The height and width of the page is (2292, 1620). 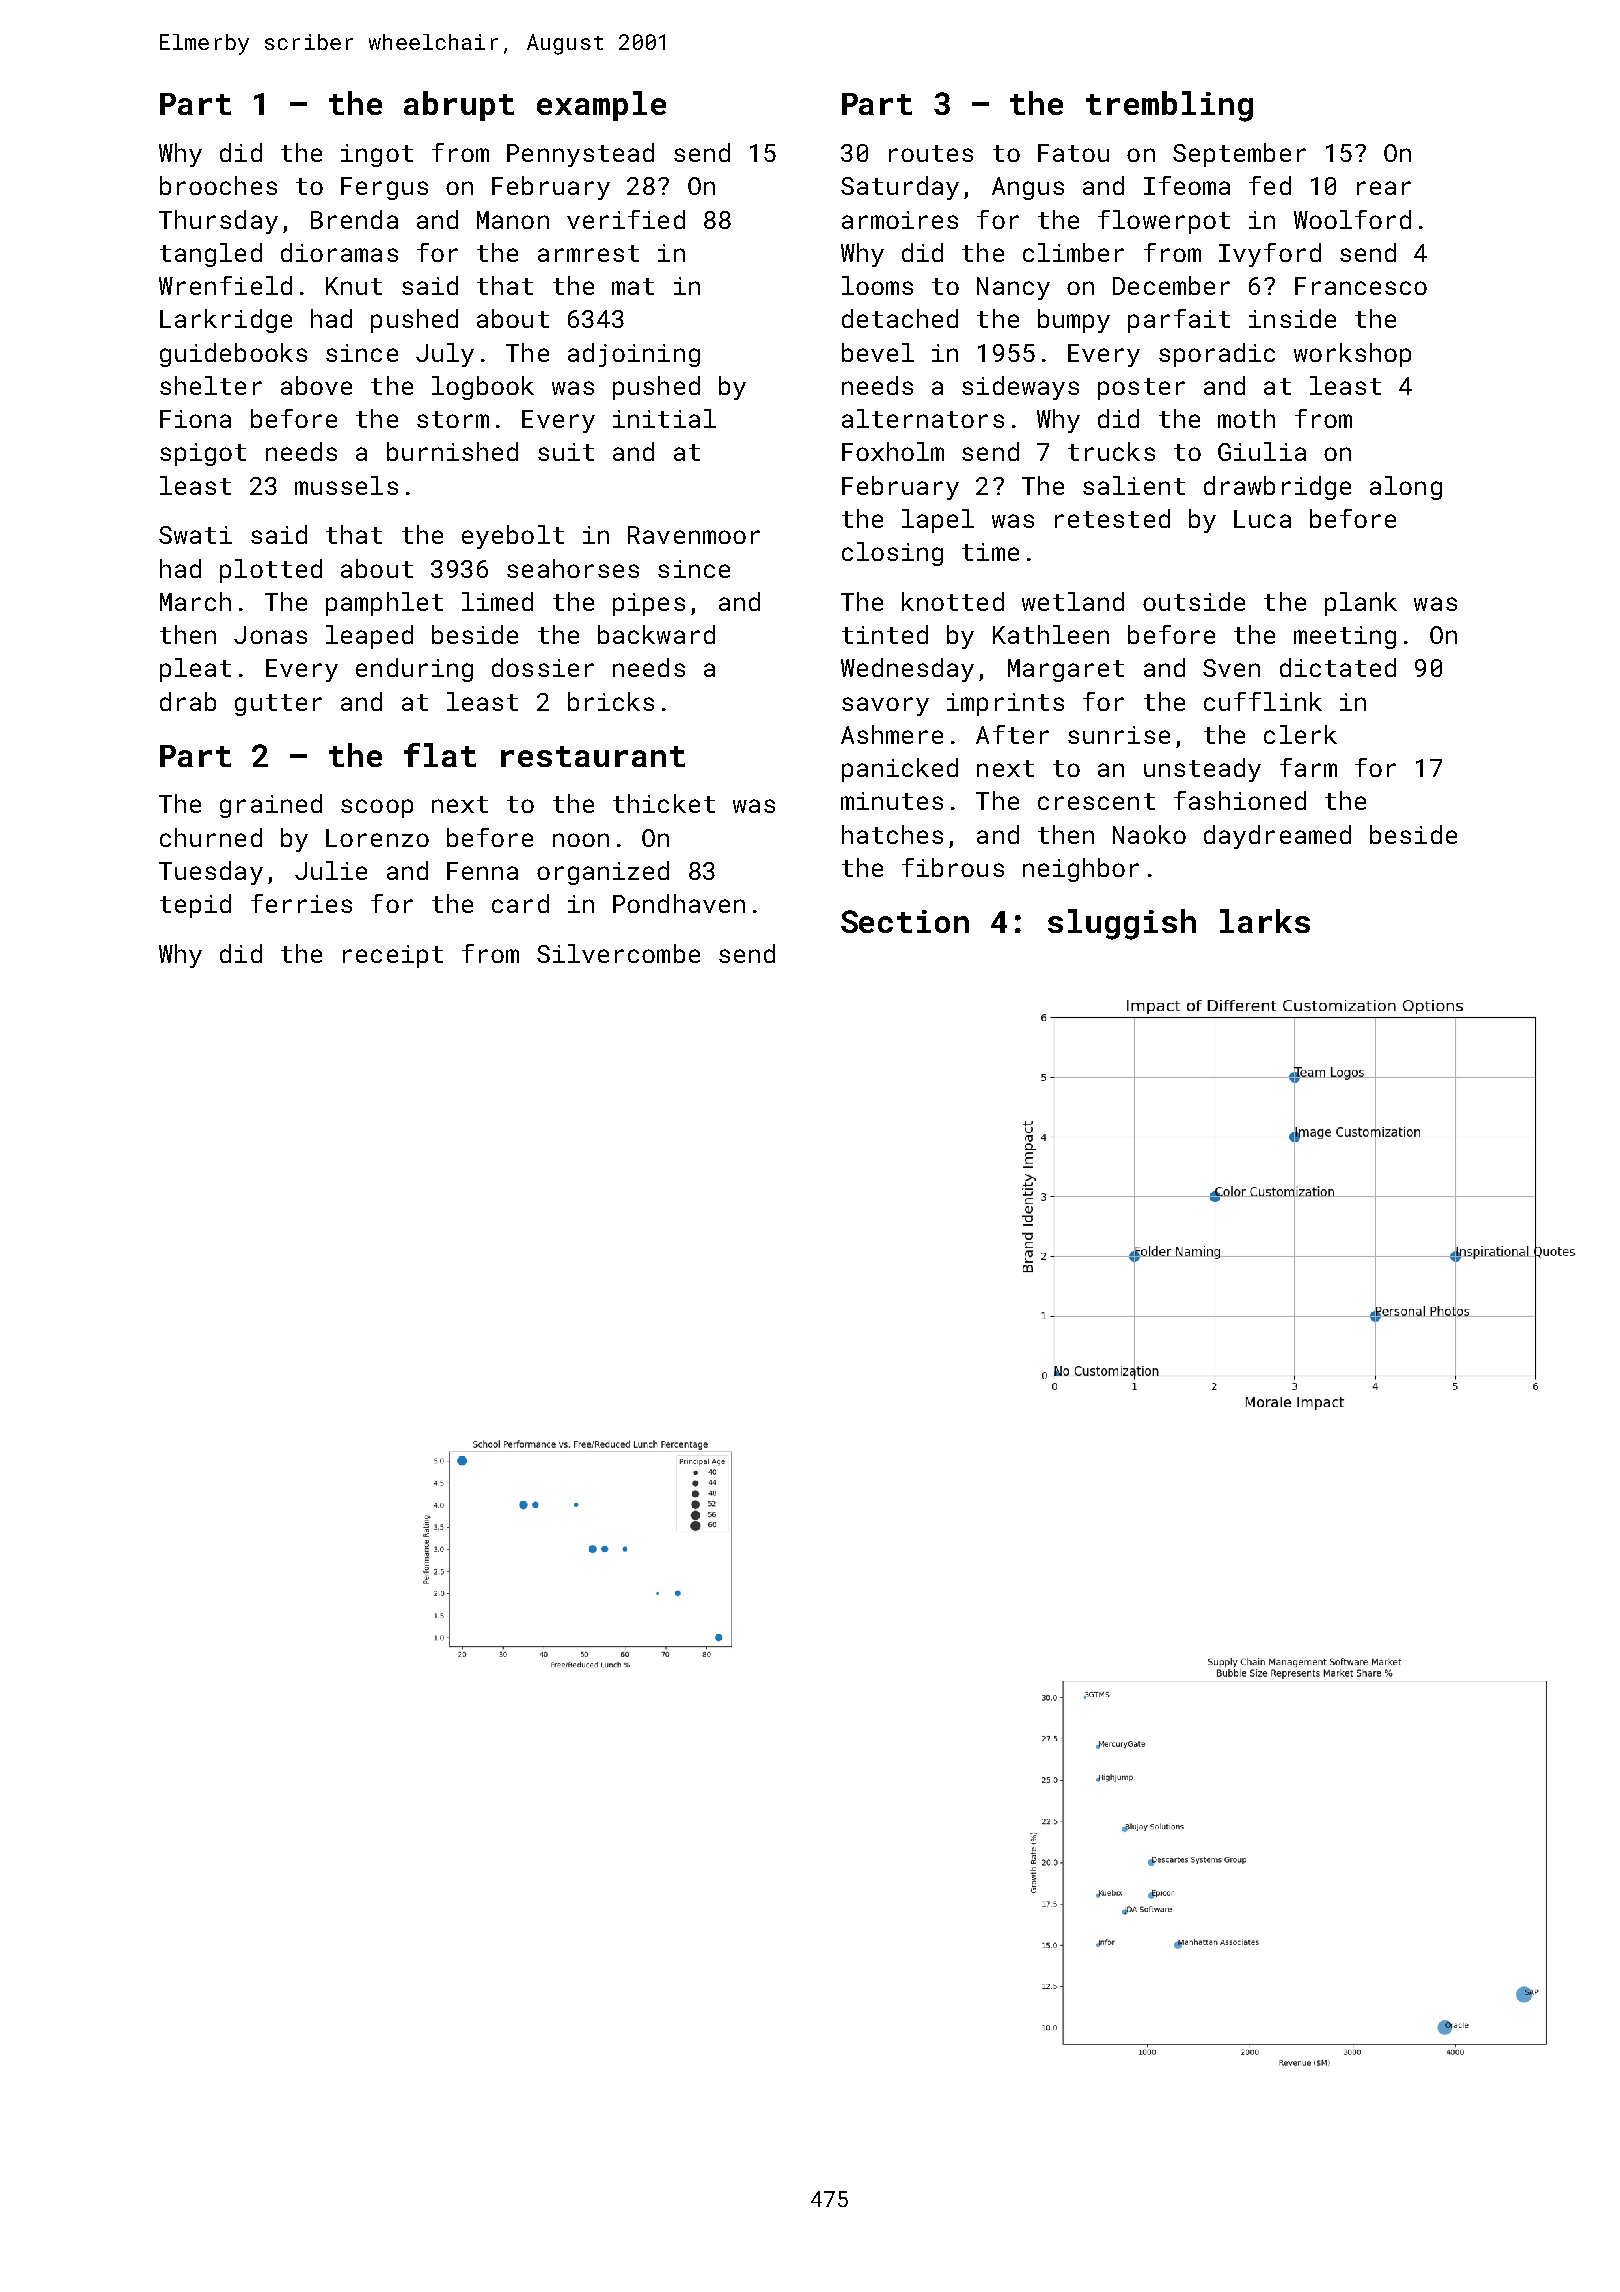 What do you see at coordinates (195, 535) in the page?
I see `Swati` at bounding box center [195, 535].
